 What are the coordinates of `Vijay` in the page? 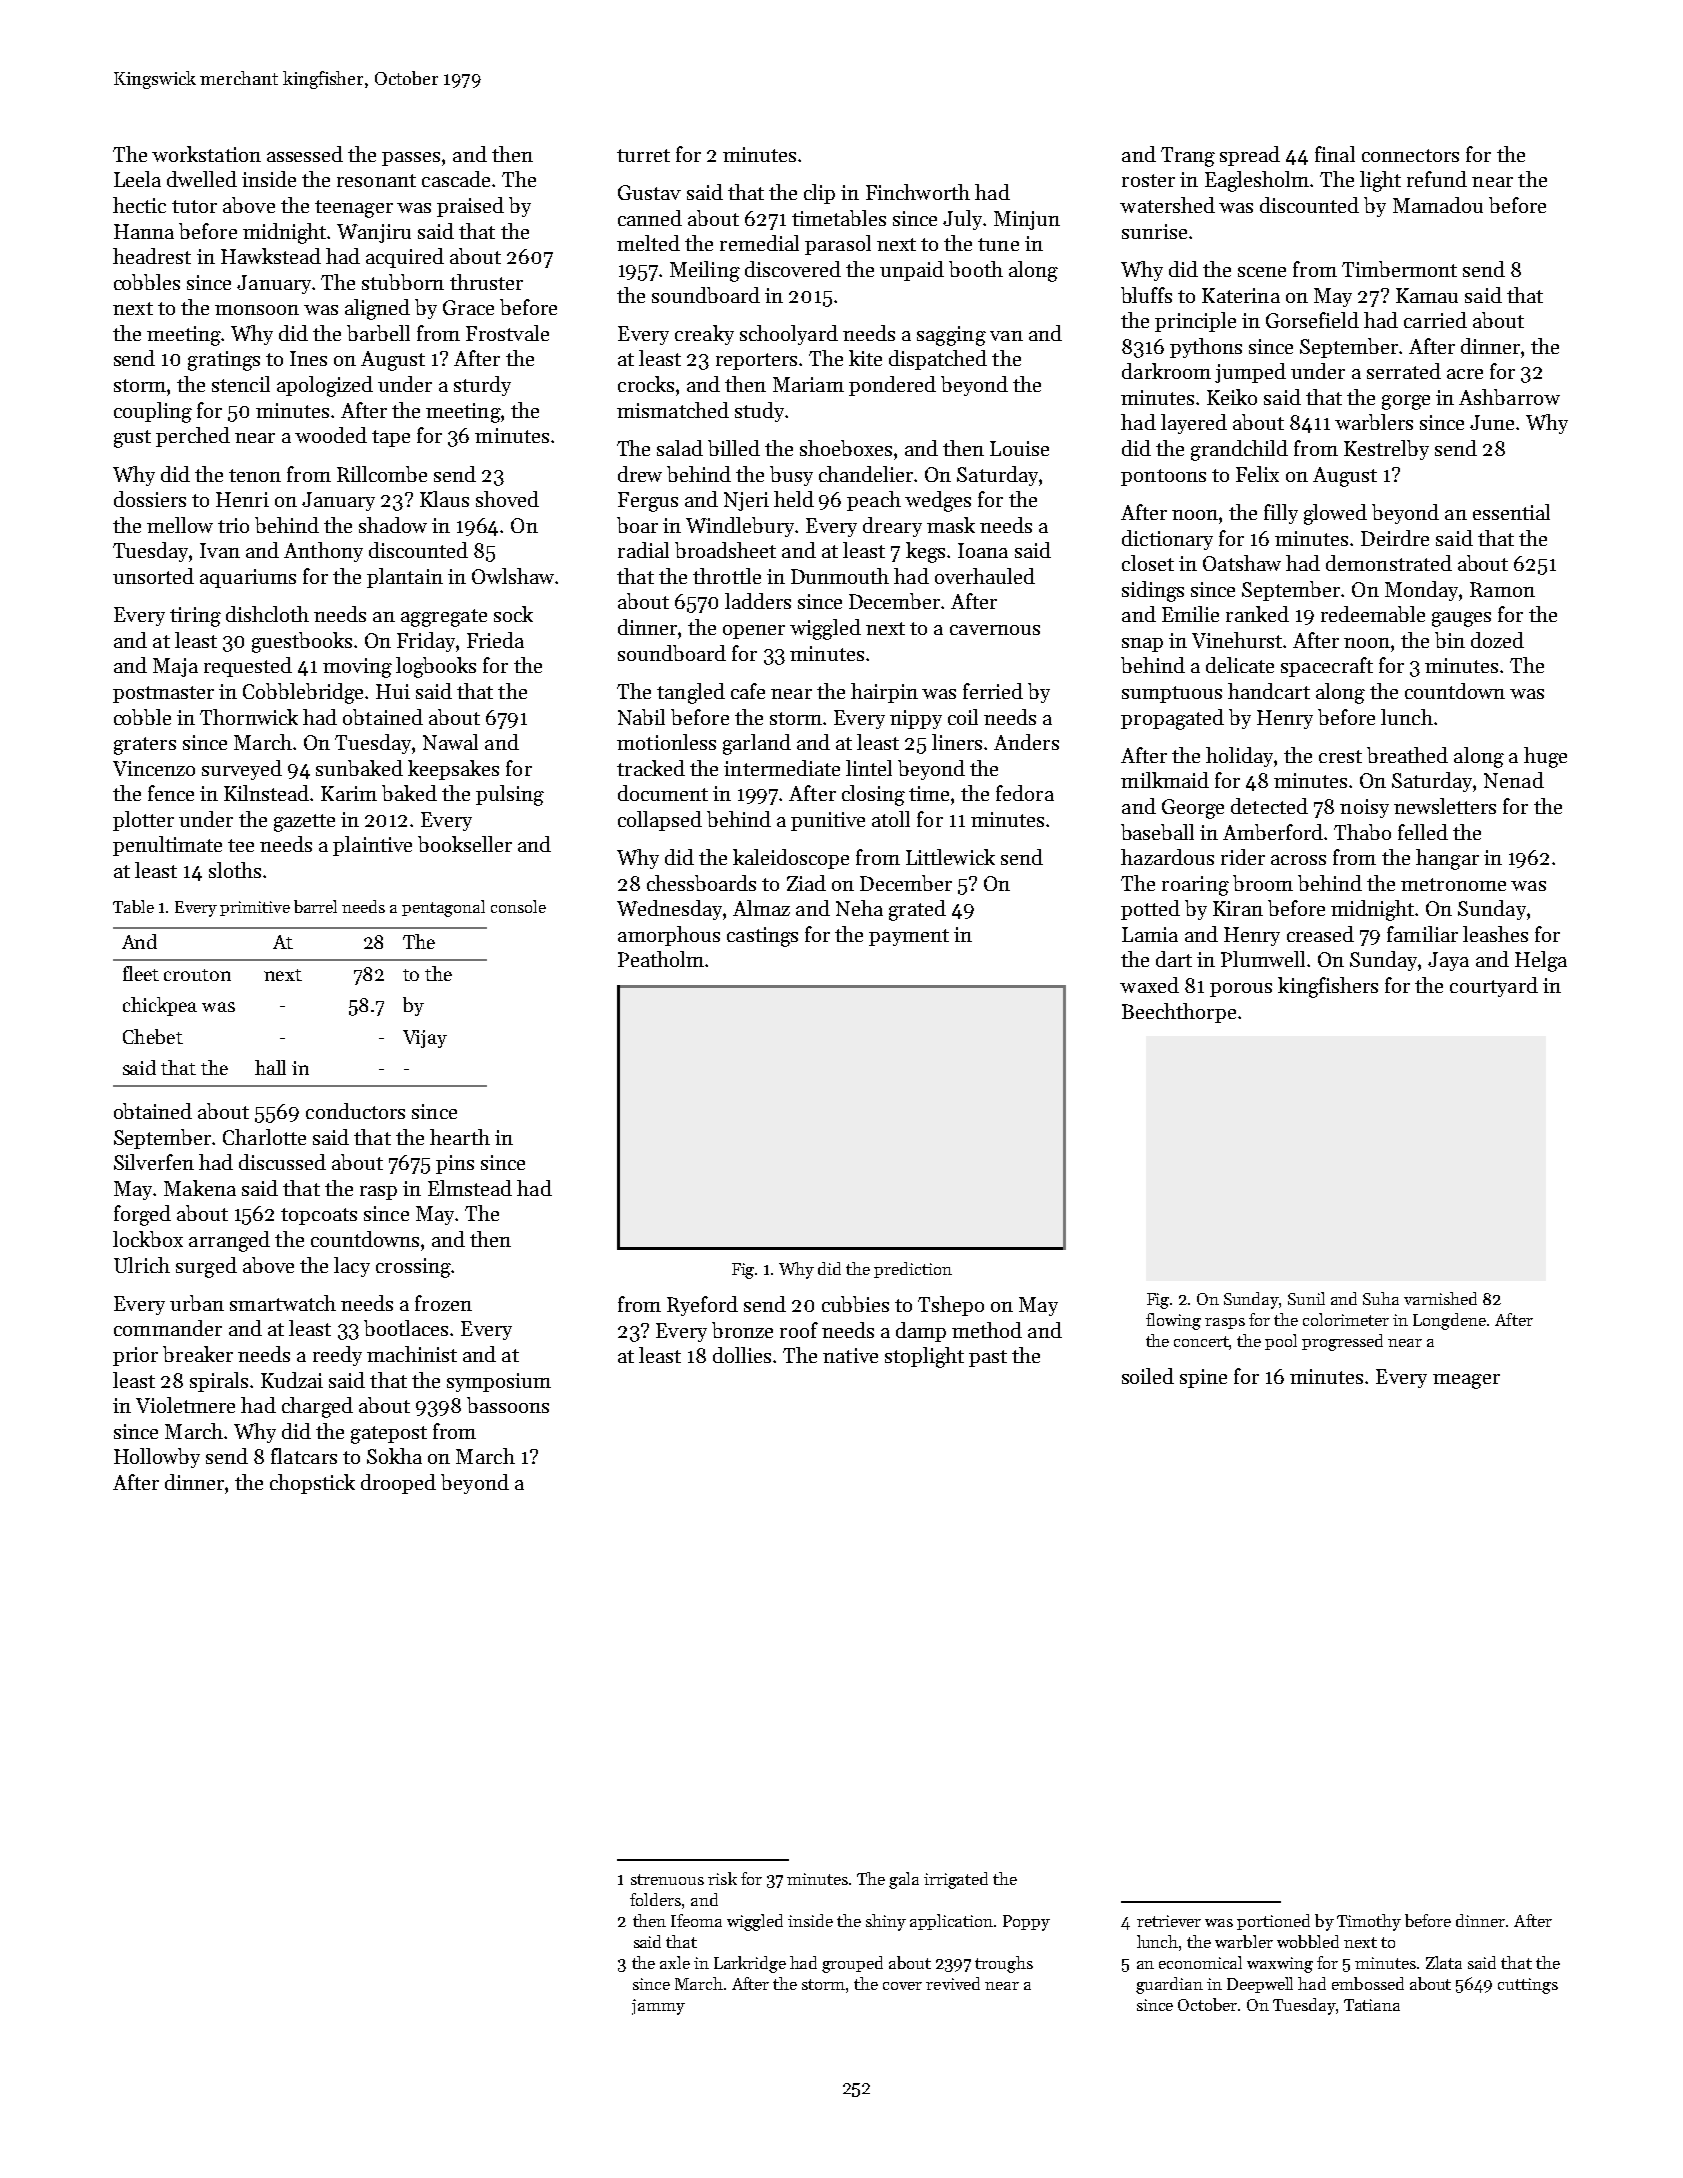 It's located at (425, 1039).
